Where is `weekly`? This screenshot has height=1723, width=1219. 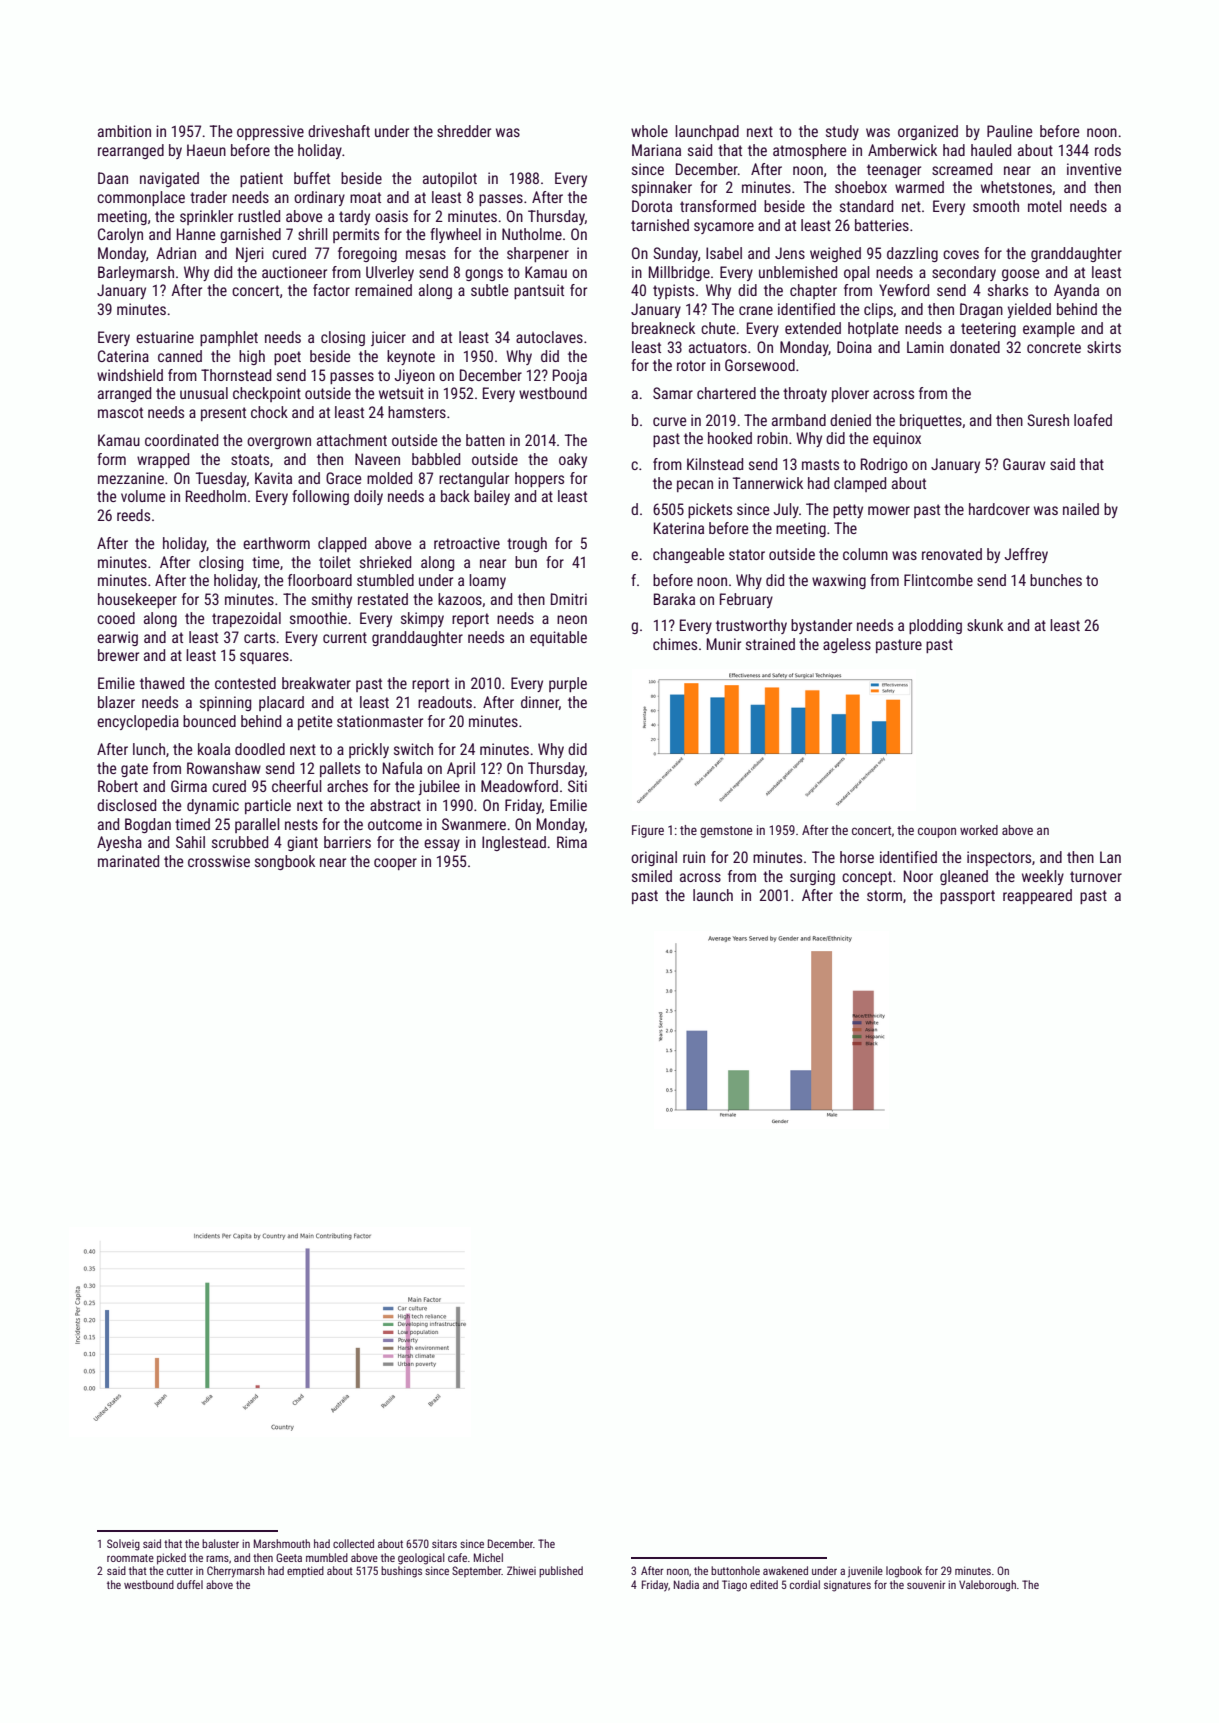
weekly is located at coordinates (1043, 877).
